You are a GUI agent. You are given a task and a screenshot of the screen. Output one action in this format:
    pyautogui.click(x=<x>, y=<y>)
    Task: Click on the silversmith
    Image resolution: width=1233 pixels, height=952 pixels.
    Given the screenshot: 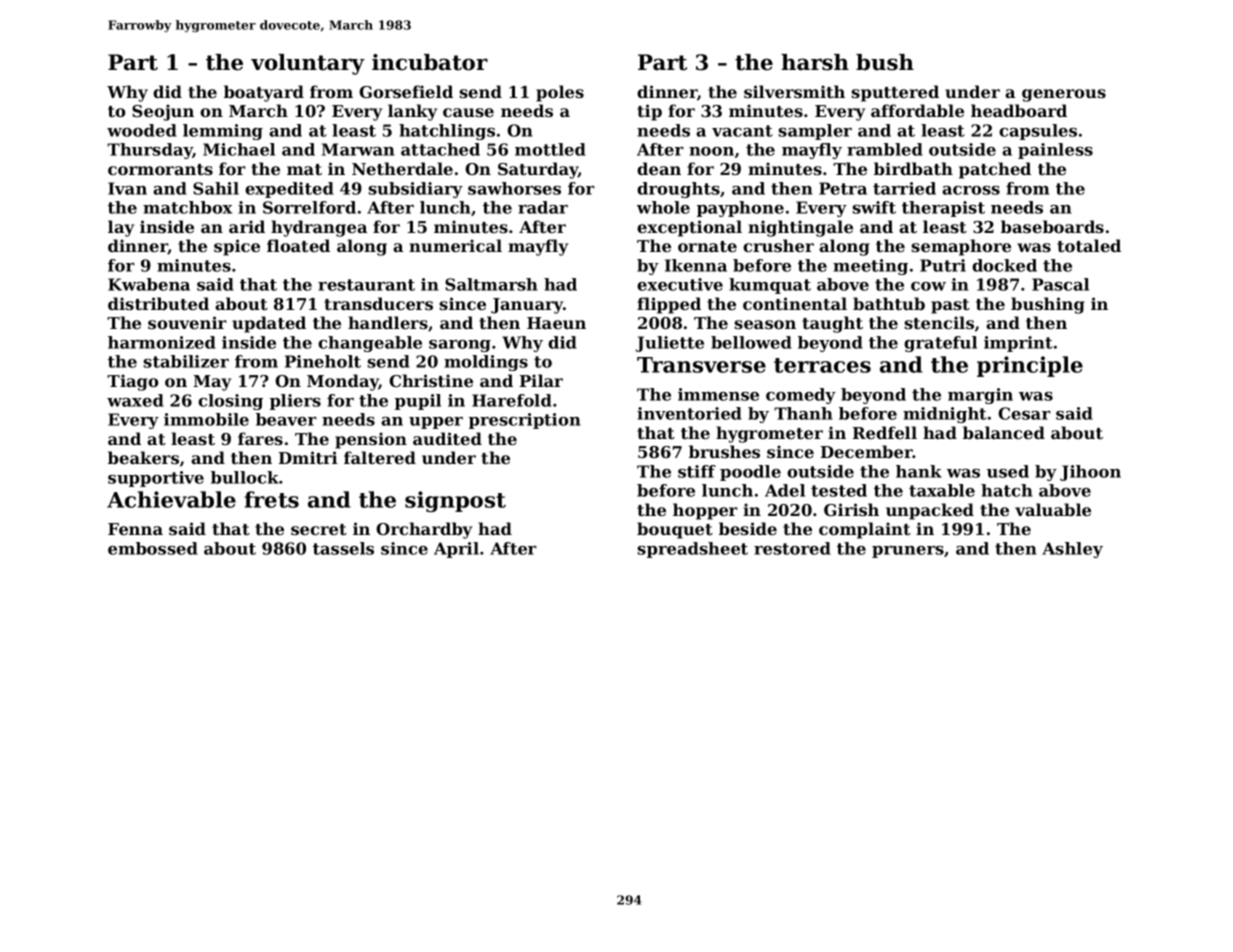 What is the action you would take?
    pyautogui.click(x=794, y=91)
